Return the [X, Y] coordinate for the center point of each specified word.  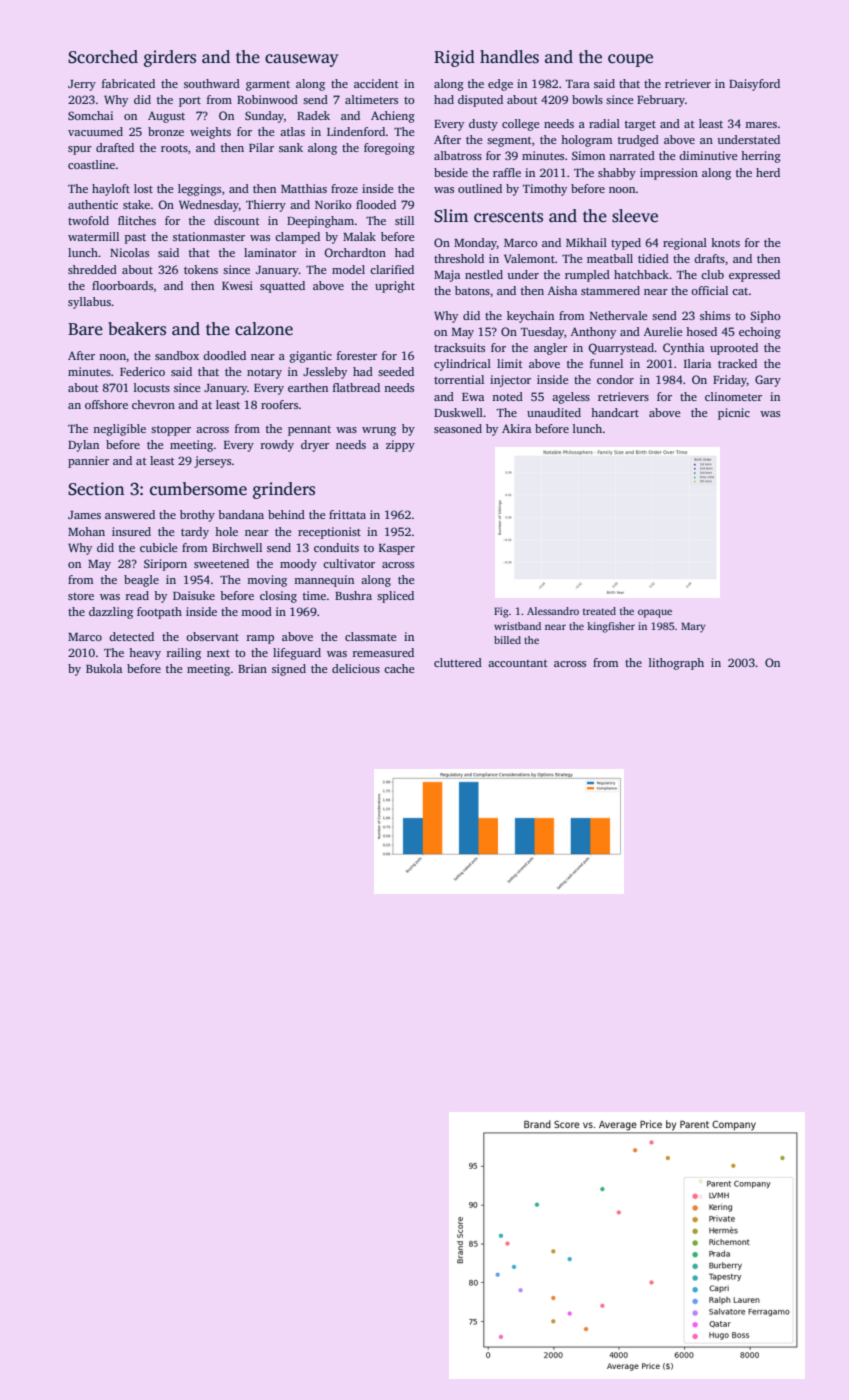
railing [184, 654]
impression [669, 174]
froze [344, 188]
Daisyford [754, 85]
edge [500, 85]
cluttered [458, 662]
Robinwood [267, 99]
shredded [92, 269]
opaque [655, 613]
